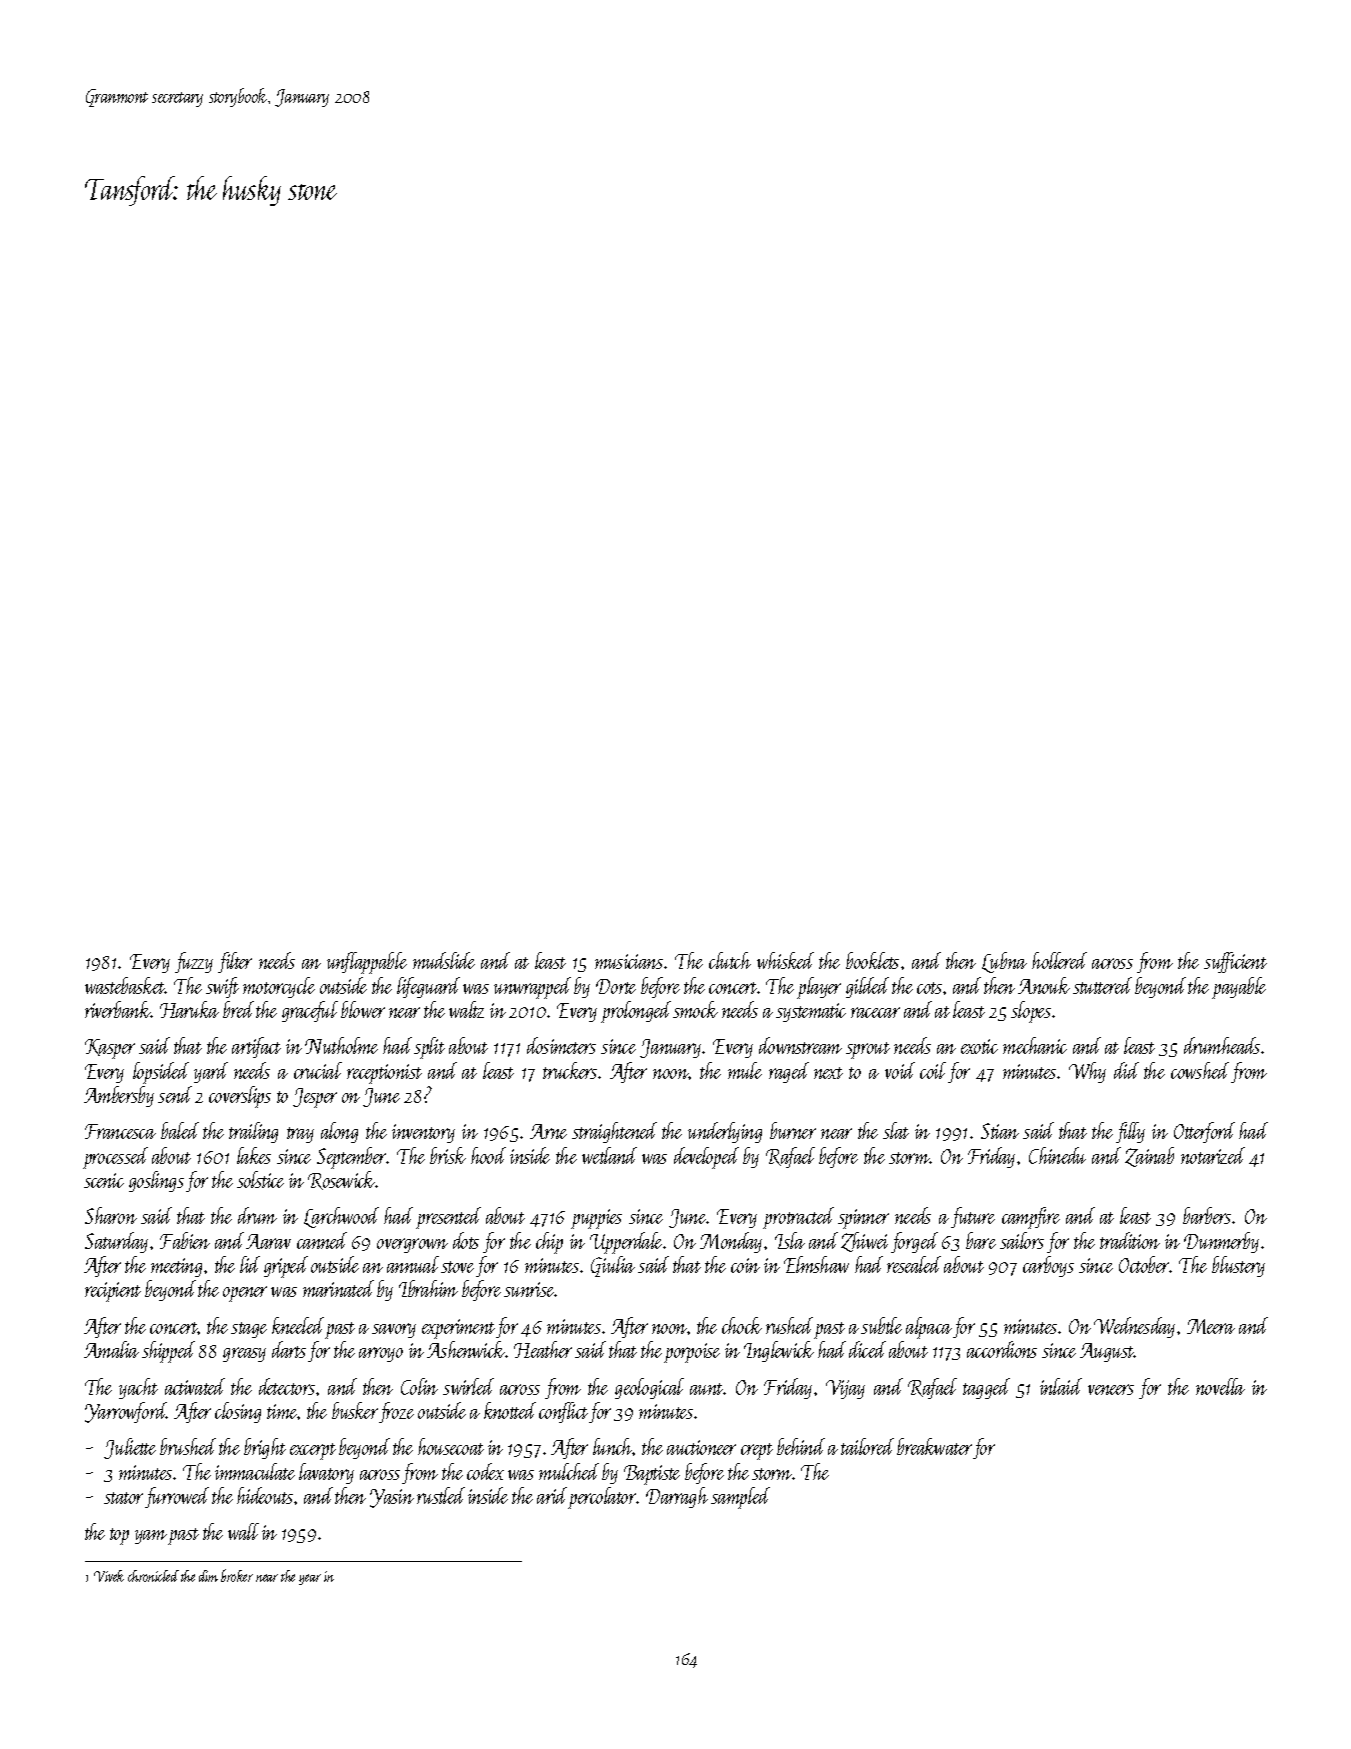 This screenshot has width=1351, height=1749. I want to click on breakwater, so click(934, 1446).
